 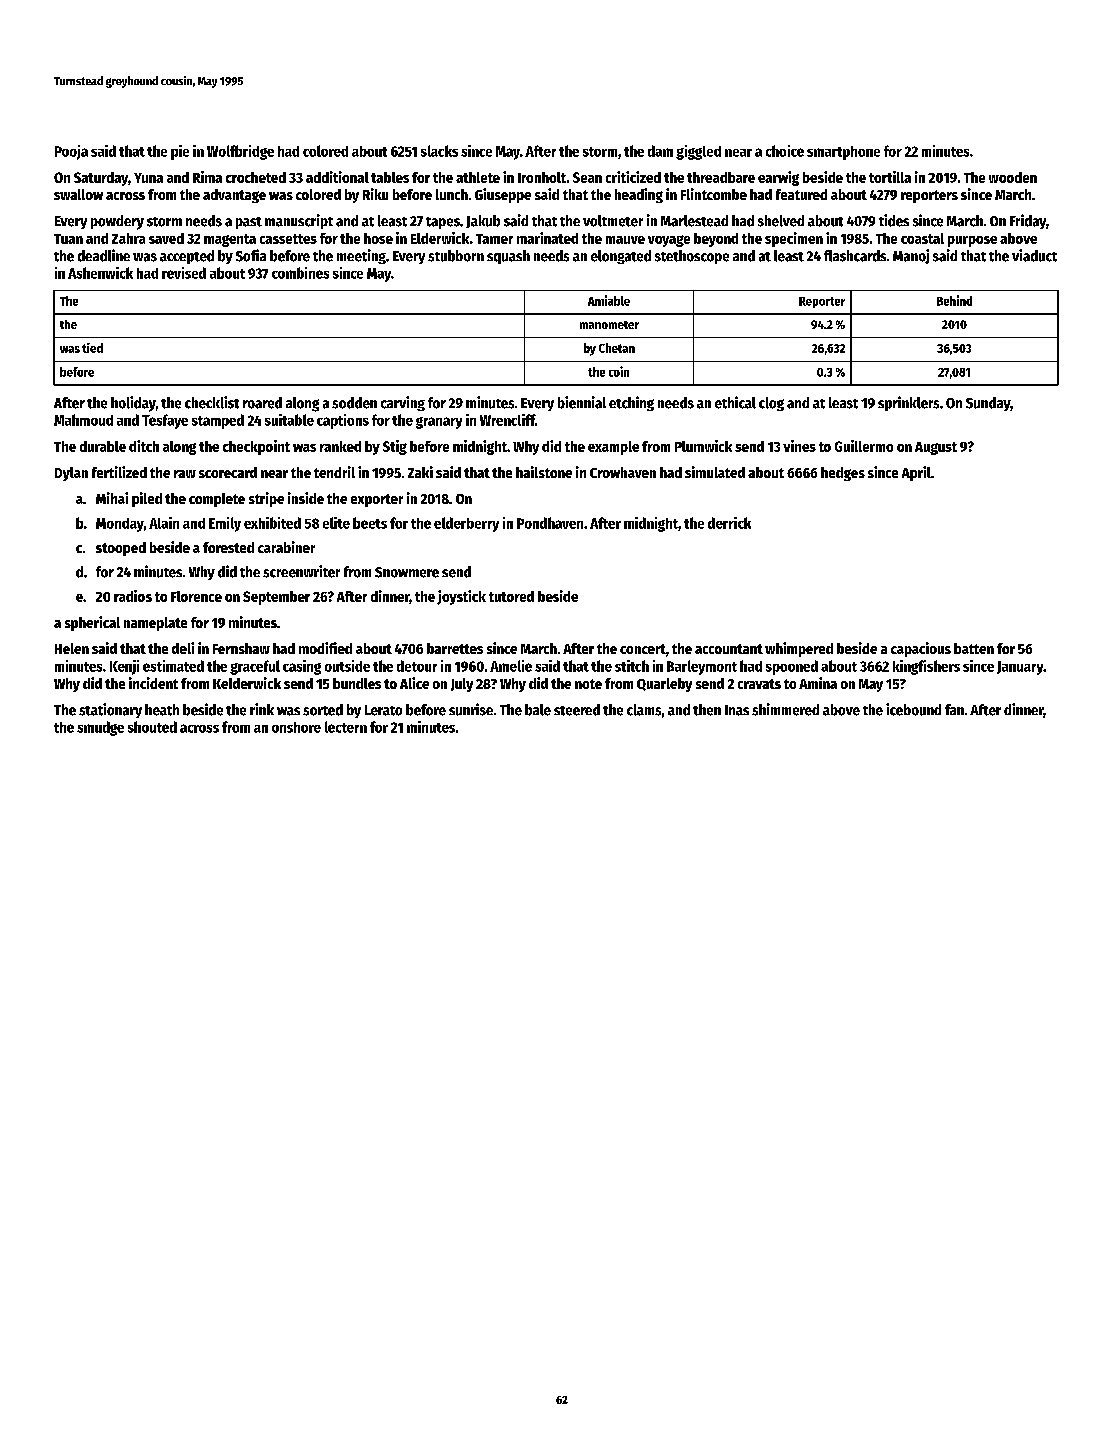 I want to click on Yuna, so click(x=148, y=178).
